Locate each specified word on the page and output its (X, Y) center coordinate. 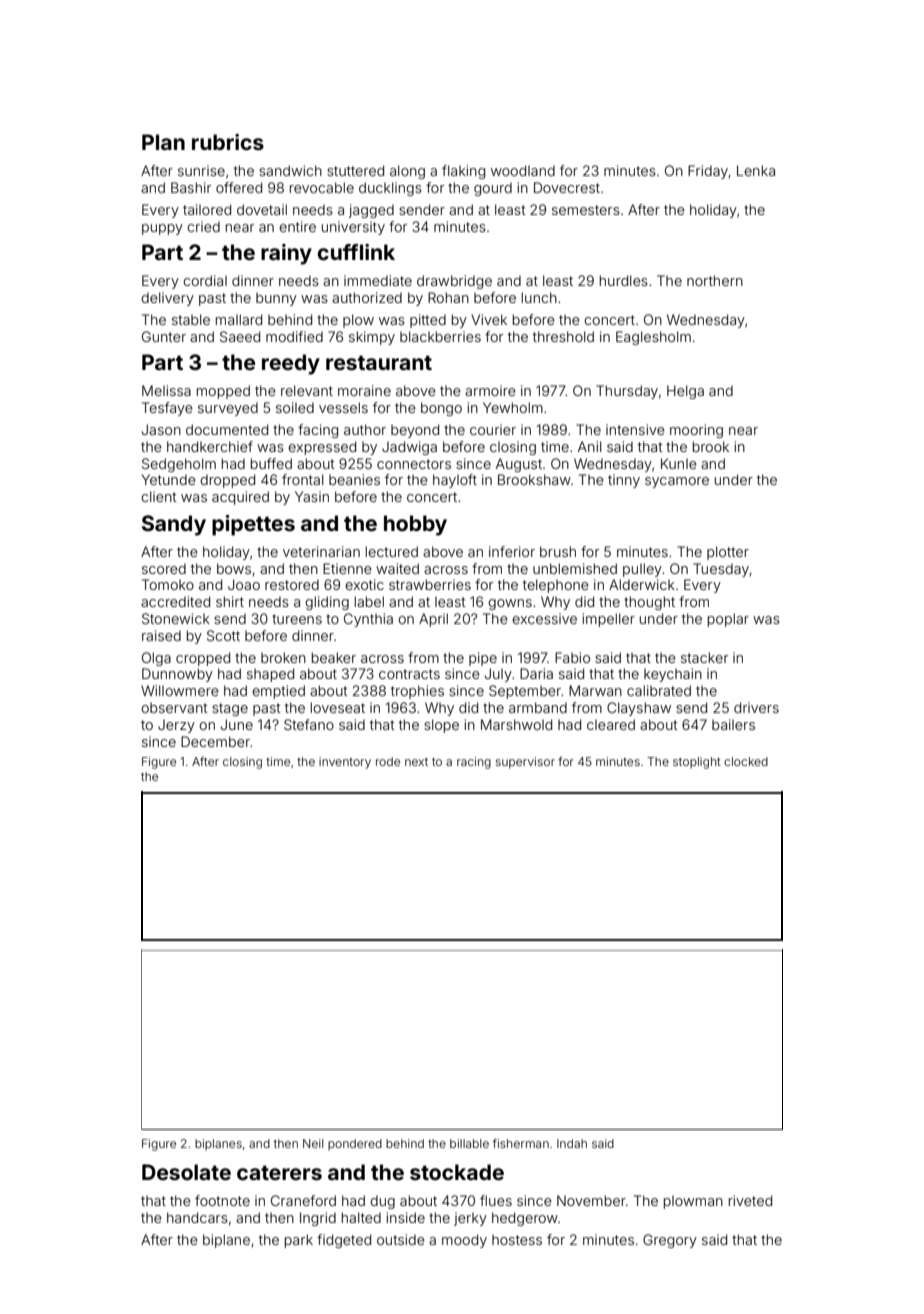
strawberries (430, 584)
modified (294, 336)
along (407, 172)
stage (230, 709)
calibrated (659, 690)
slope (441, 726)
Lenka (756, 170)
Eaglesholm (653, 338)
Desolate (186, 1172)
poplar (728, 620)
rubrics (228, 142)
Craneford (303, 1200)
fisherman (521, 1143)
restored (292, 584)
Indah (572, 1143)
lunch (539, 297)
